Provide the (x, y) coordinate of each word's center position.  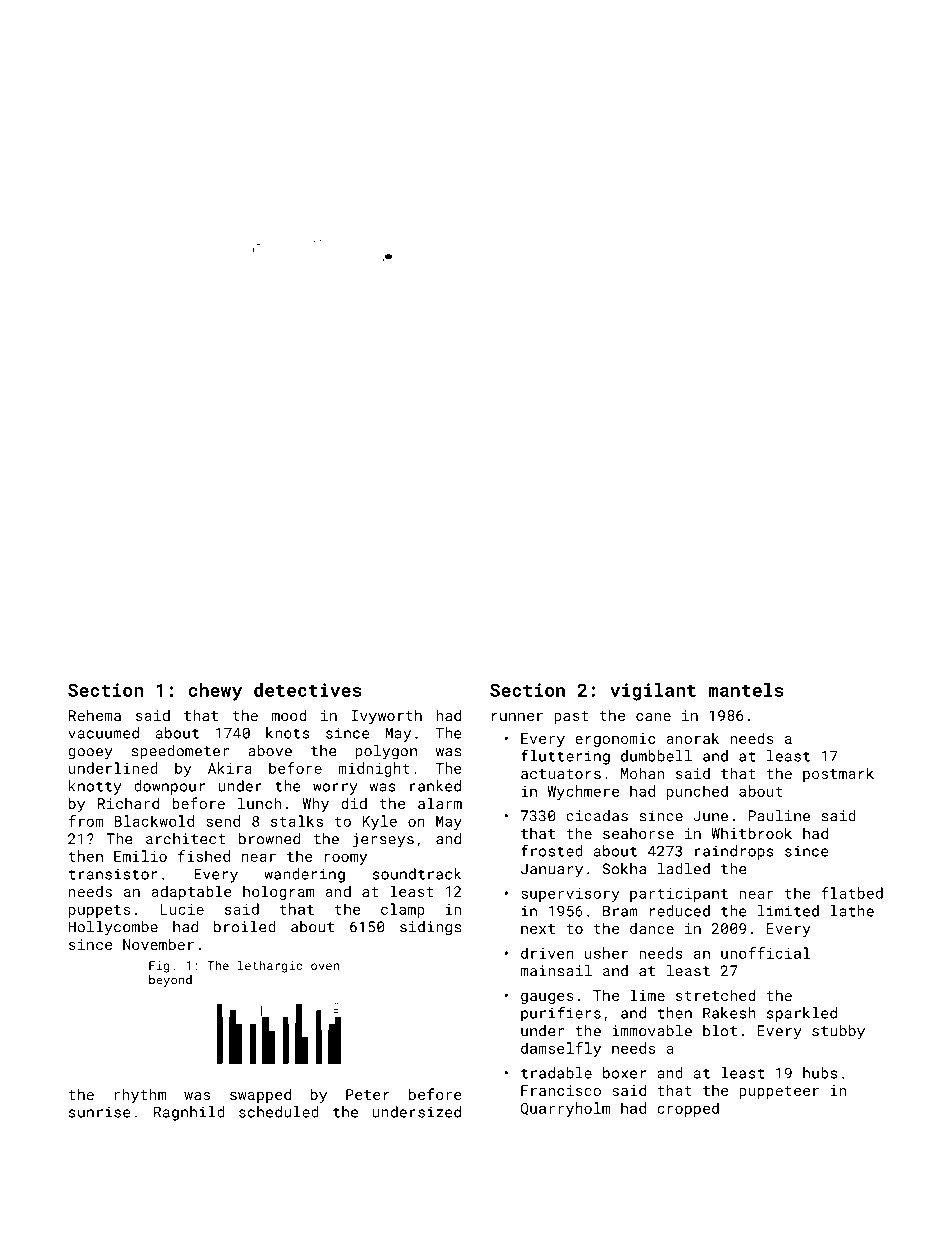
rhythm (140, 1095)
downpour (169, 787)
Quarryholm (565, 1109)
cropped (688, 1109)
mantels (746, 690)
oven (325, 966)
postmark (838, 774)
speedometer (180, 752)
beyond (170, 981)
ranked (435, 786)
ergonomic (615, 740)
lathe (852, 911)
